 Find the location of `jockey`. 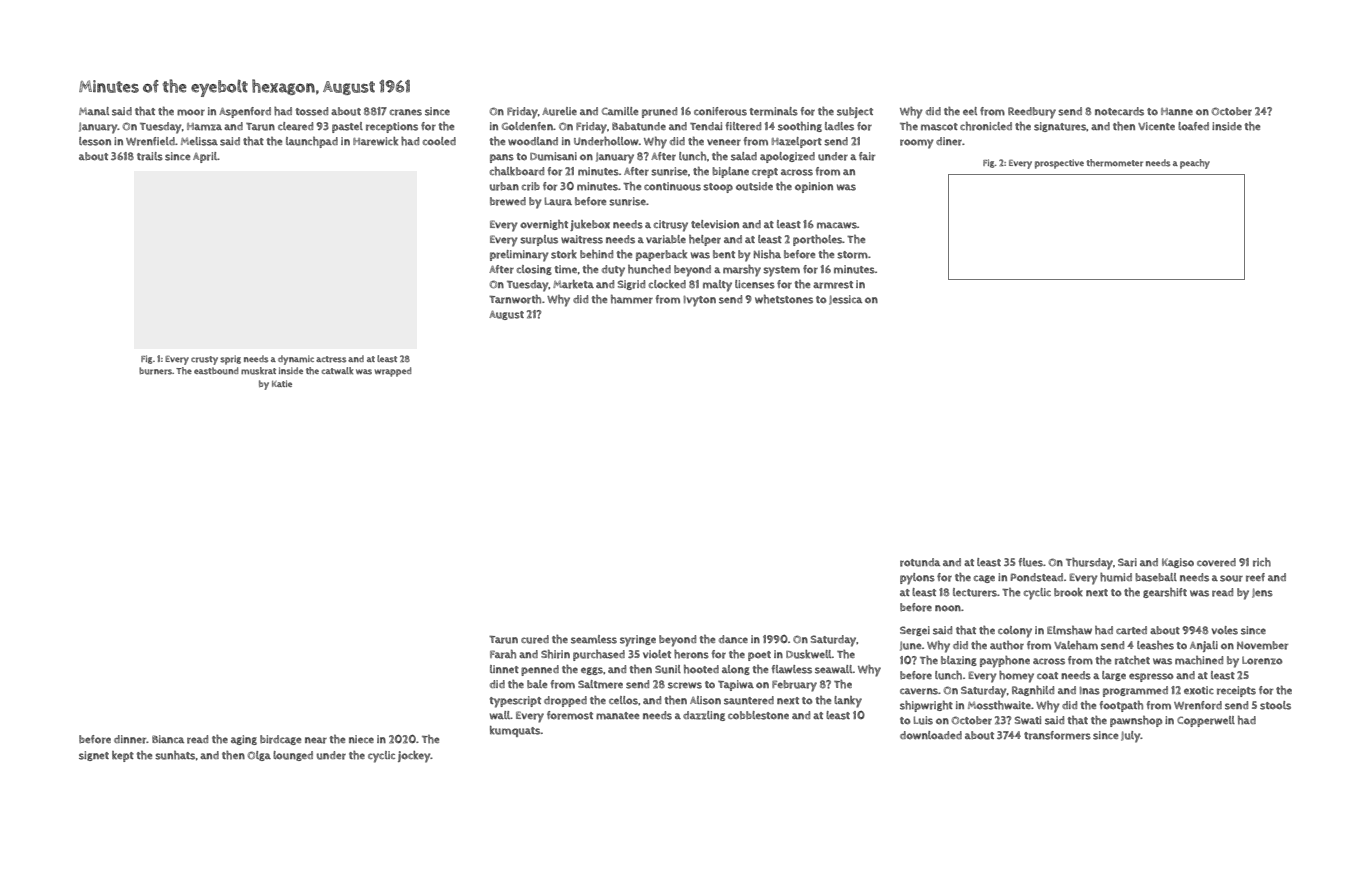

jockey is located at coordinates (414, 757).
